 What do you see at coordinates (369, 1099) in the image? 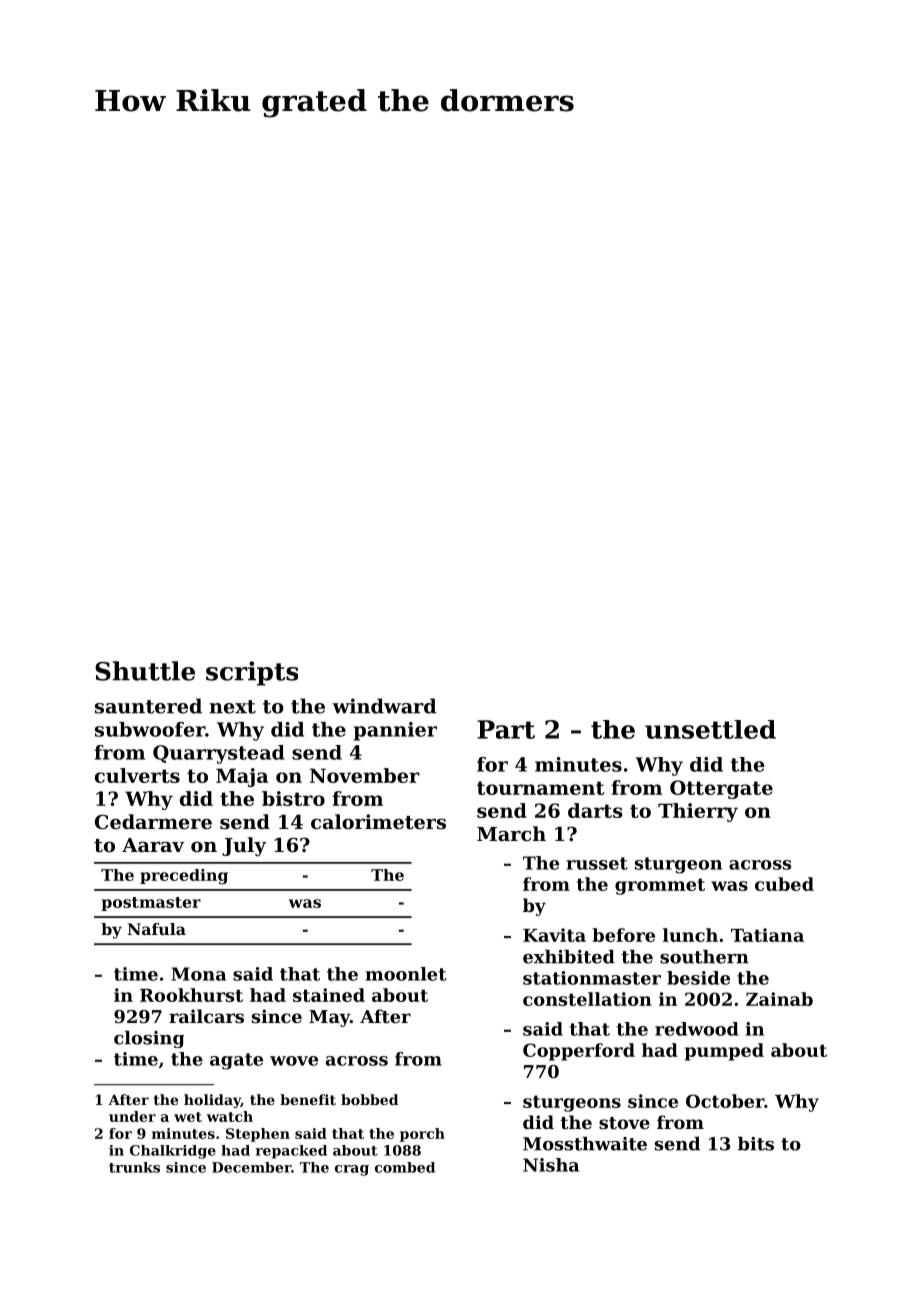
I see `bobbed` at bounding box center [369, 1099].
